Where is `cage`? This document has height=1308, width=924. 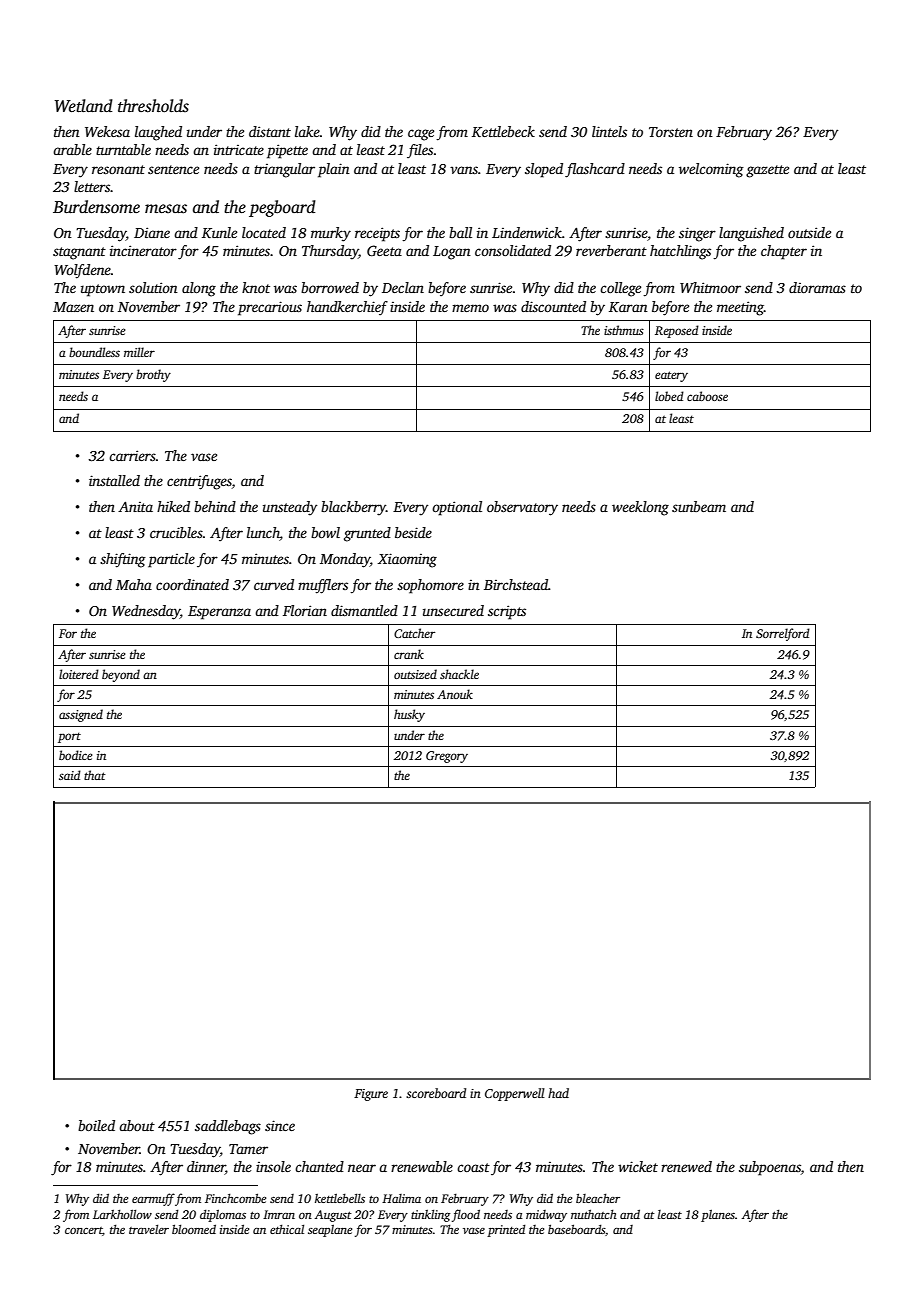 cage is located at coordinates (421, 135).
